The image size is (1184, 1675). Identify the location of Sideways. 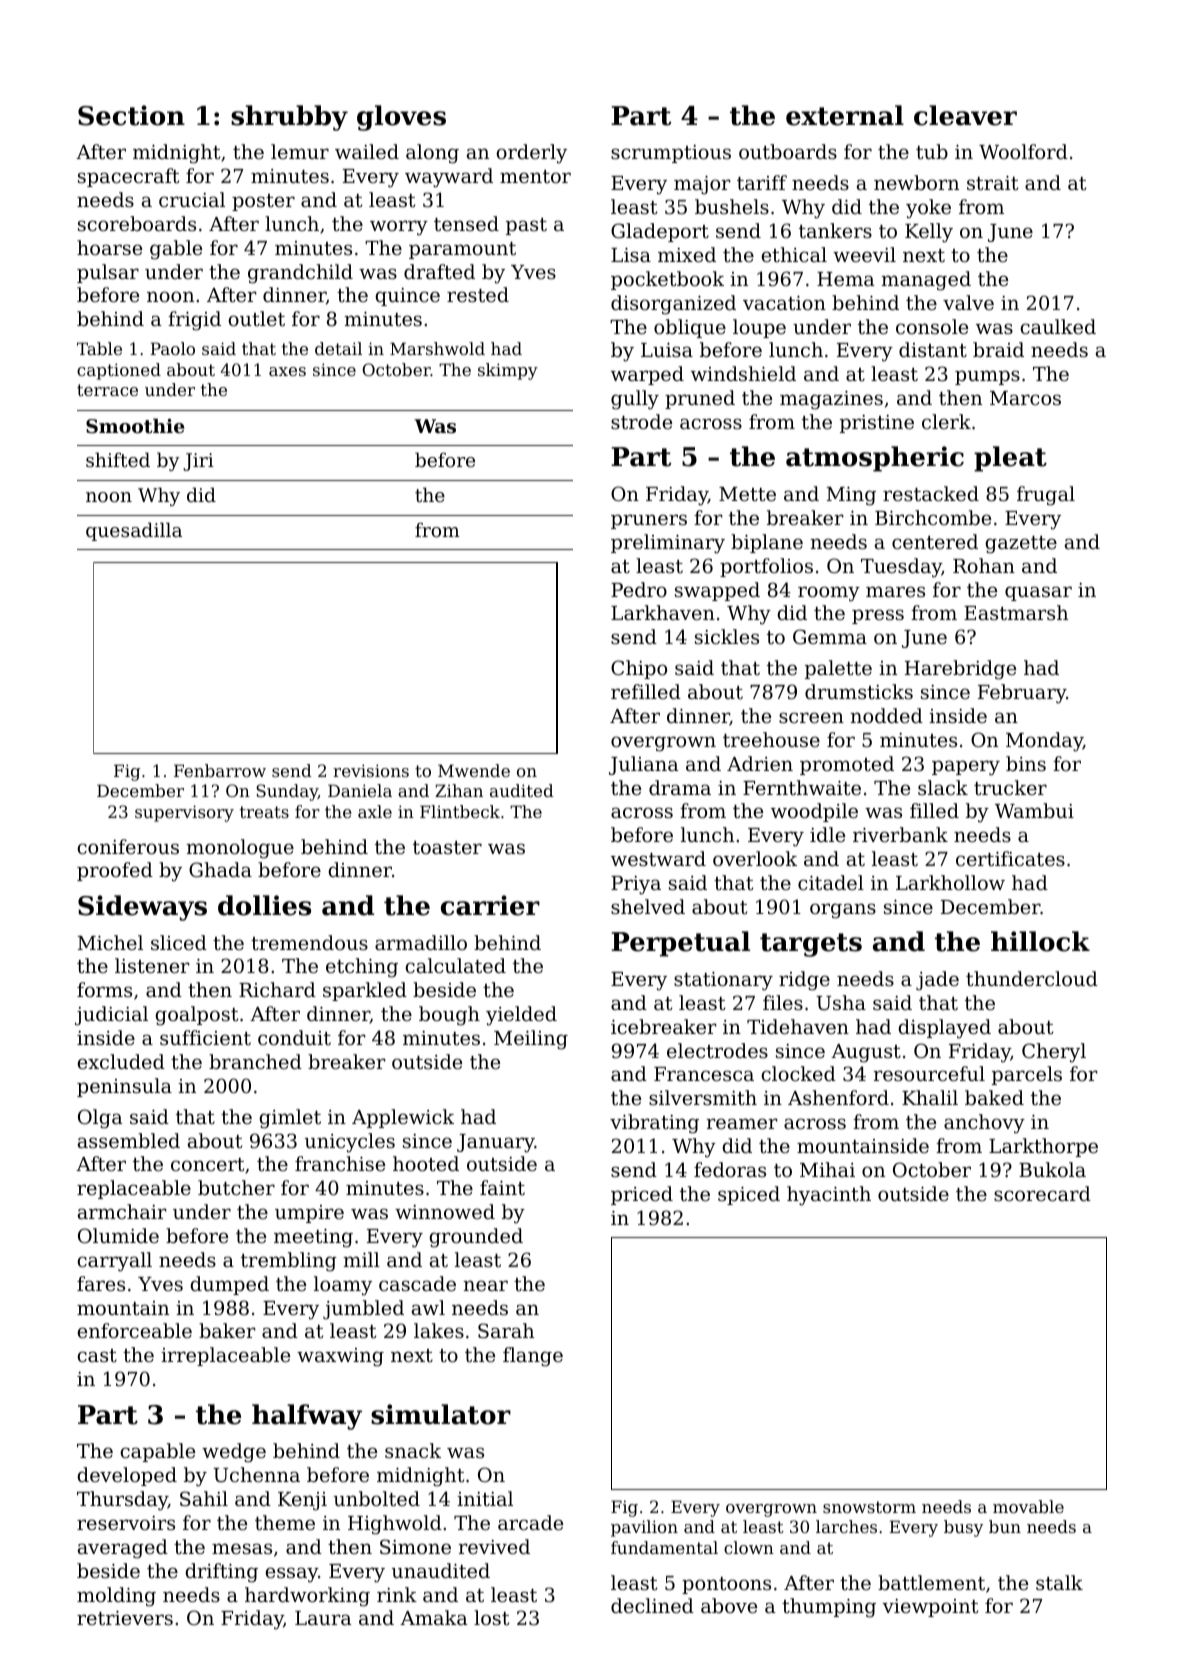
(142, 908).
